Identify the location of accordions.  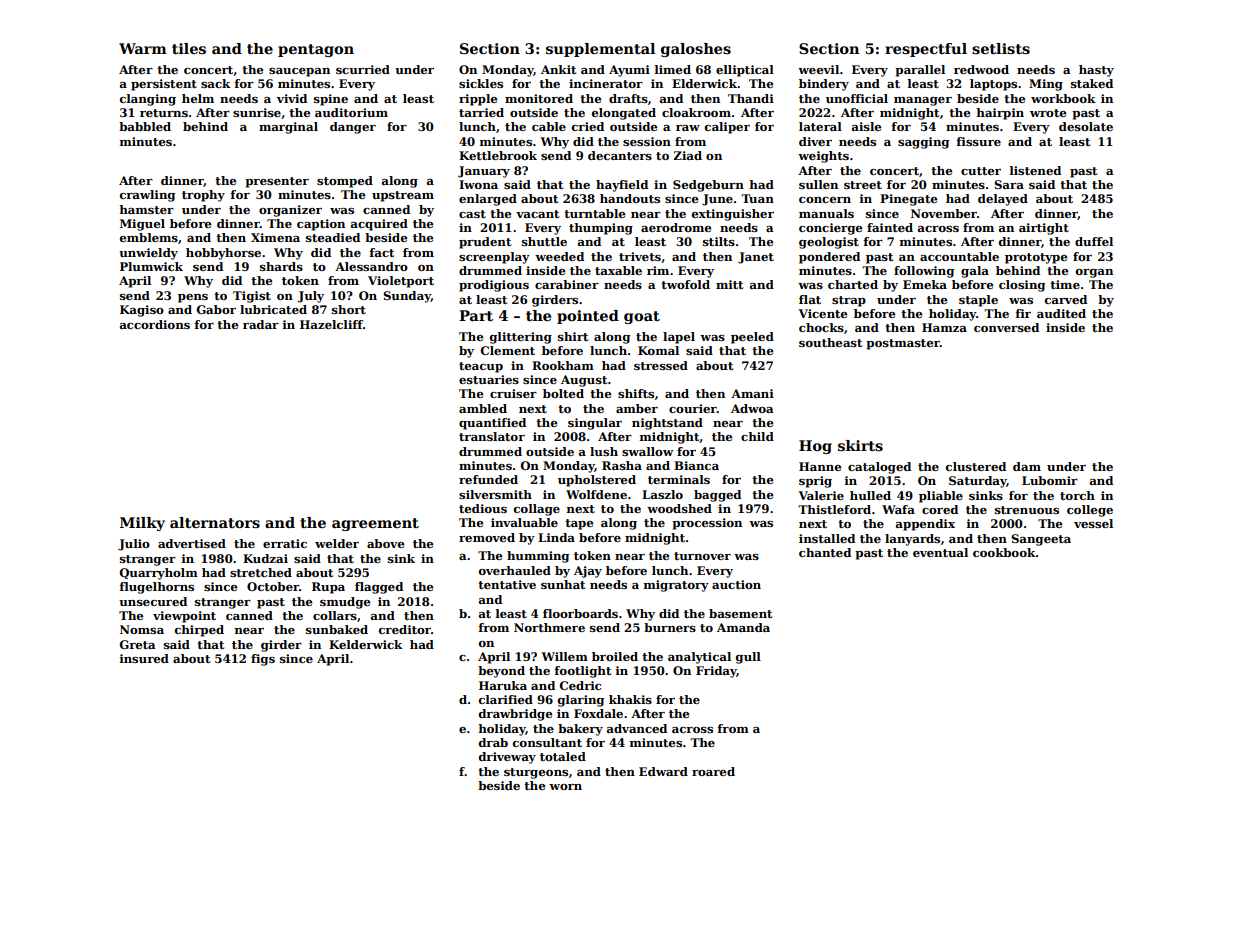
(155, 324).
